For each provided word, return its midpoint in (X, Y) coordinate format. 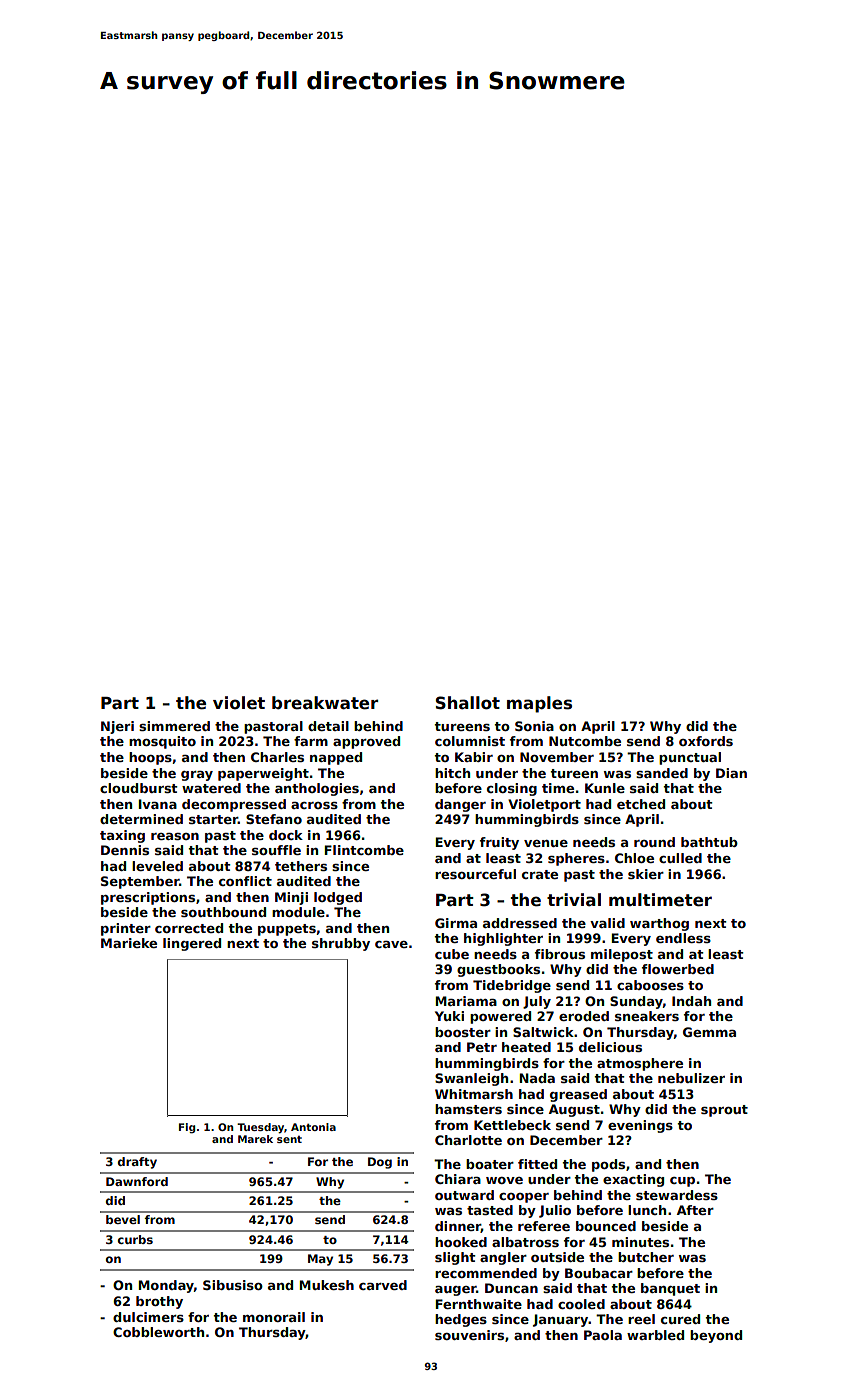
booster (463, 1032)
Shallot (468, 703)
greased (578, 1095)
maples (539, 704)
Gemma (709, 1032)
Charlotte (468, 1140)
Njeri (117, 727)
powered (500, 1017)
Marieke (129, 943)
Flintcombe (364, 850)
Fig (187, 1128)
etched (641, 804)
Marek (255, 1139)
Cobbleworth (158, 1332)
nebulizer (691, 1078)
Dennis (125, 850)
